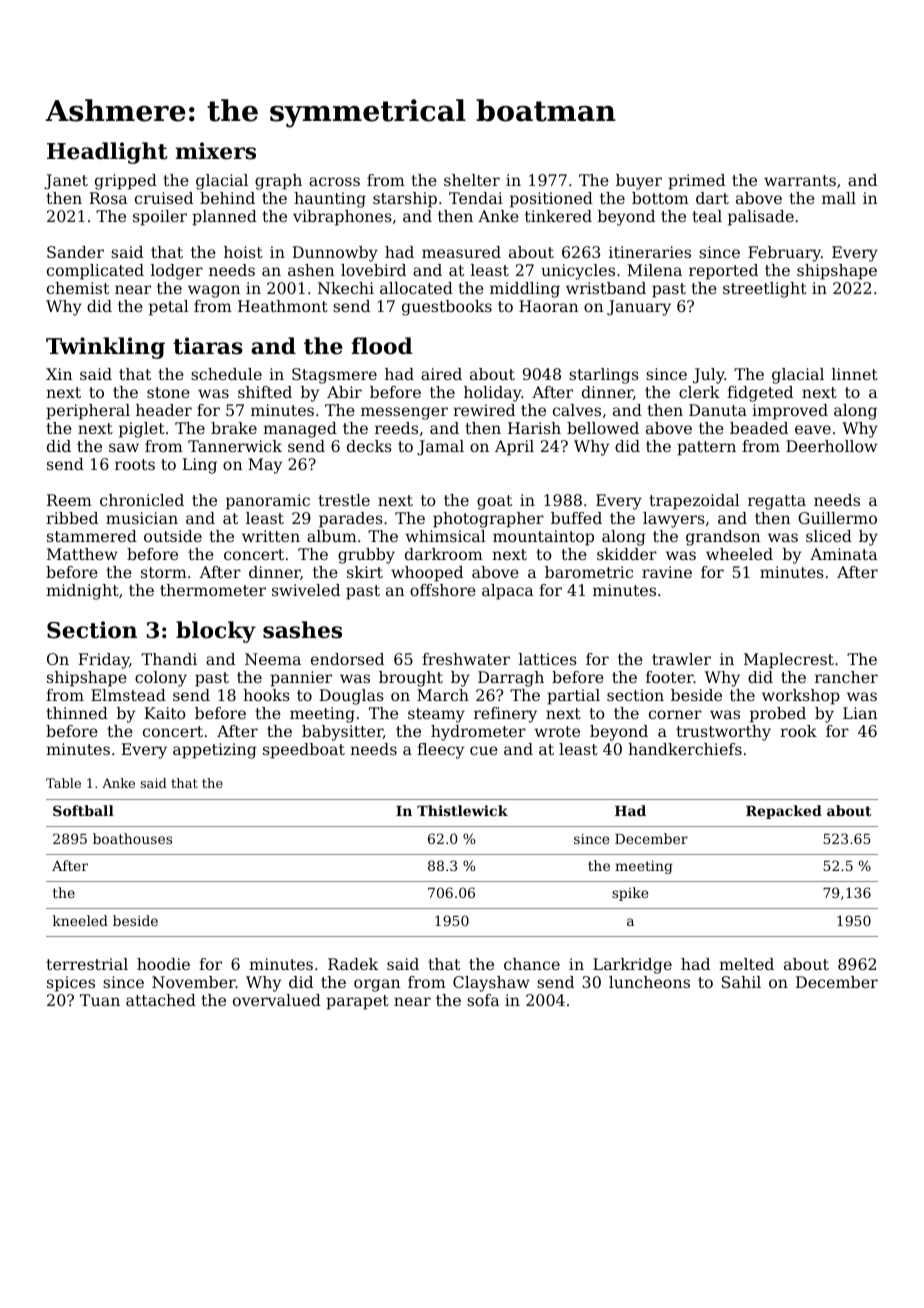 The height and width of the screenshot is (1308, 924). I want to click on guestbooks, so click(447, 308).
